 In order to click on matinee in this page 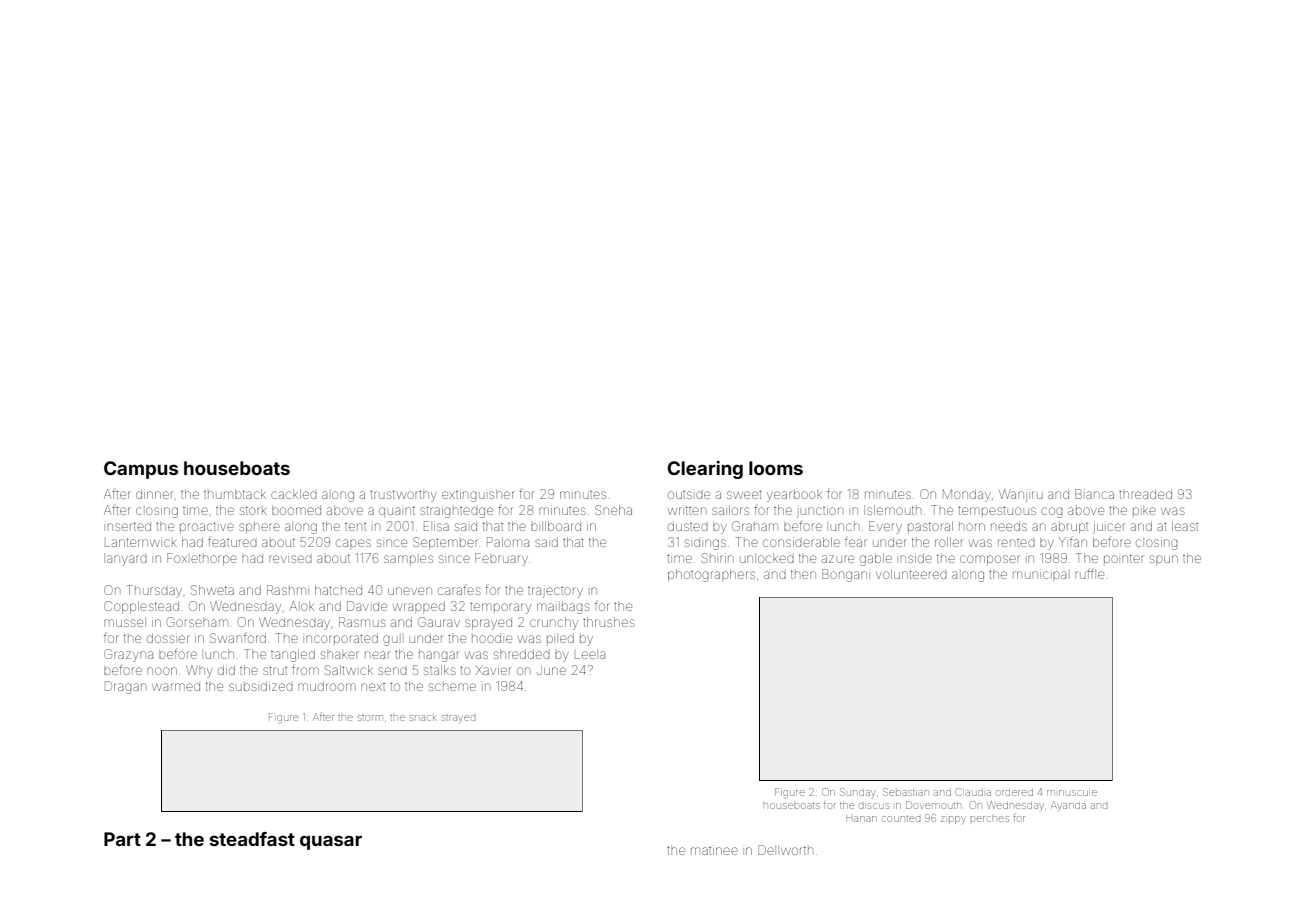, I will do `click(714, 850)`.
